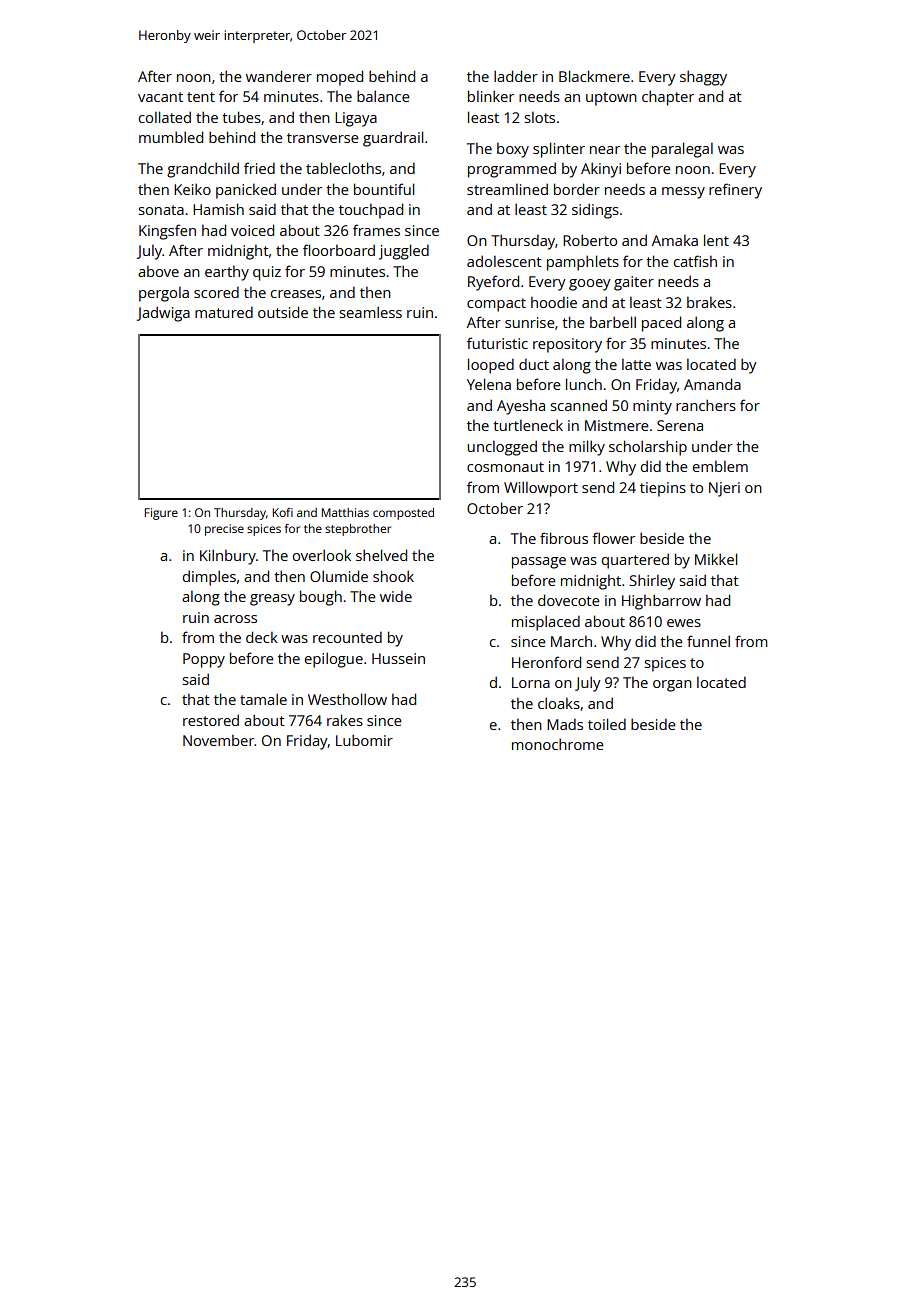  I want to click on November, so click(218, 740).
